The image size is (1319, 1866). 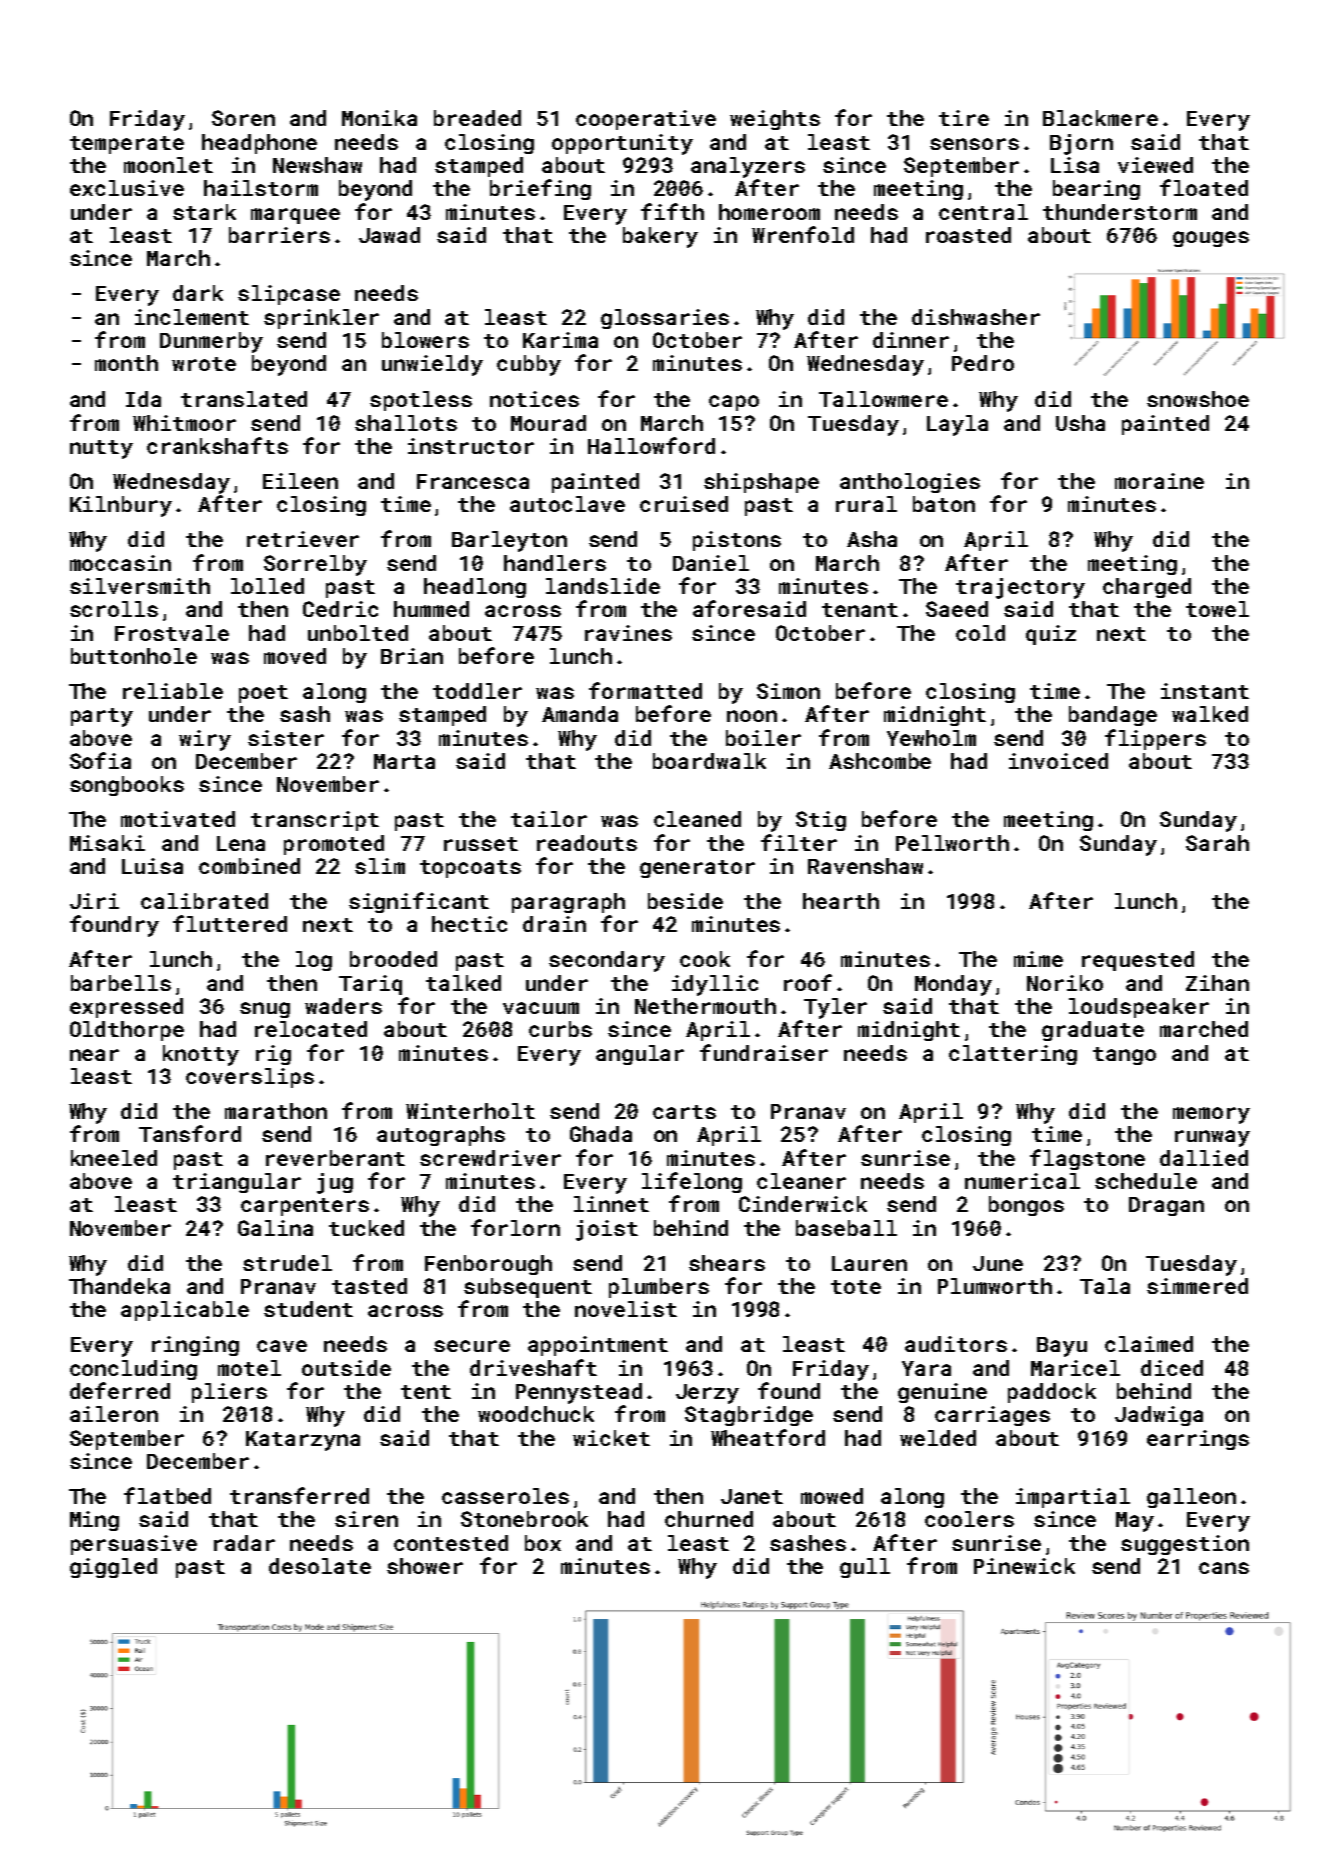 I want to click on flippers, so click(x=1155, y=739).
